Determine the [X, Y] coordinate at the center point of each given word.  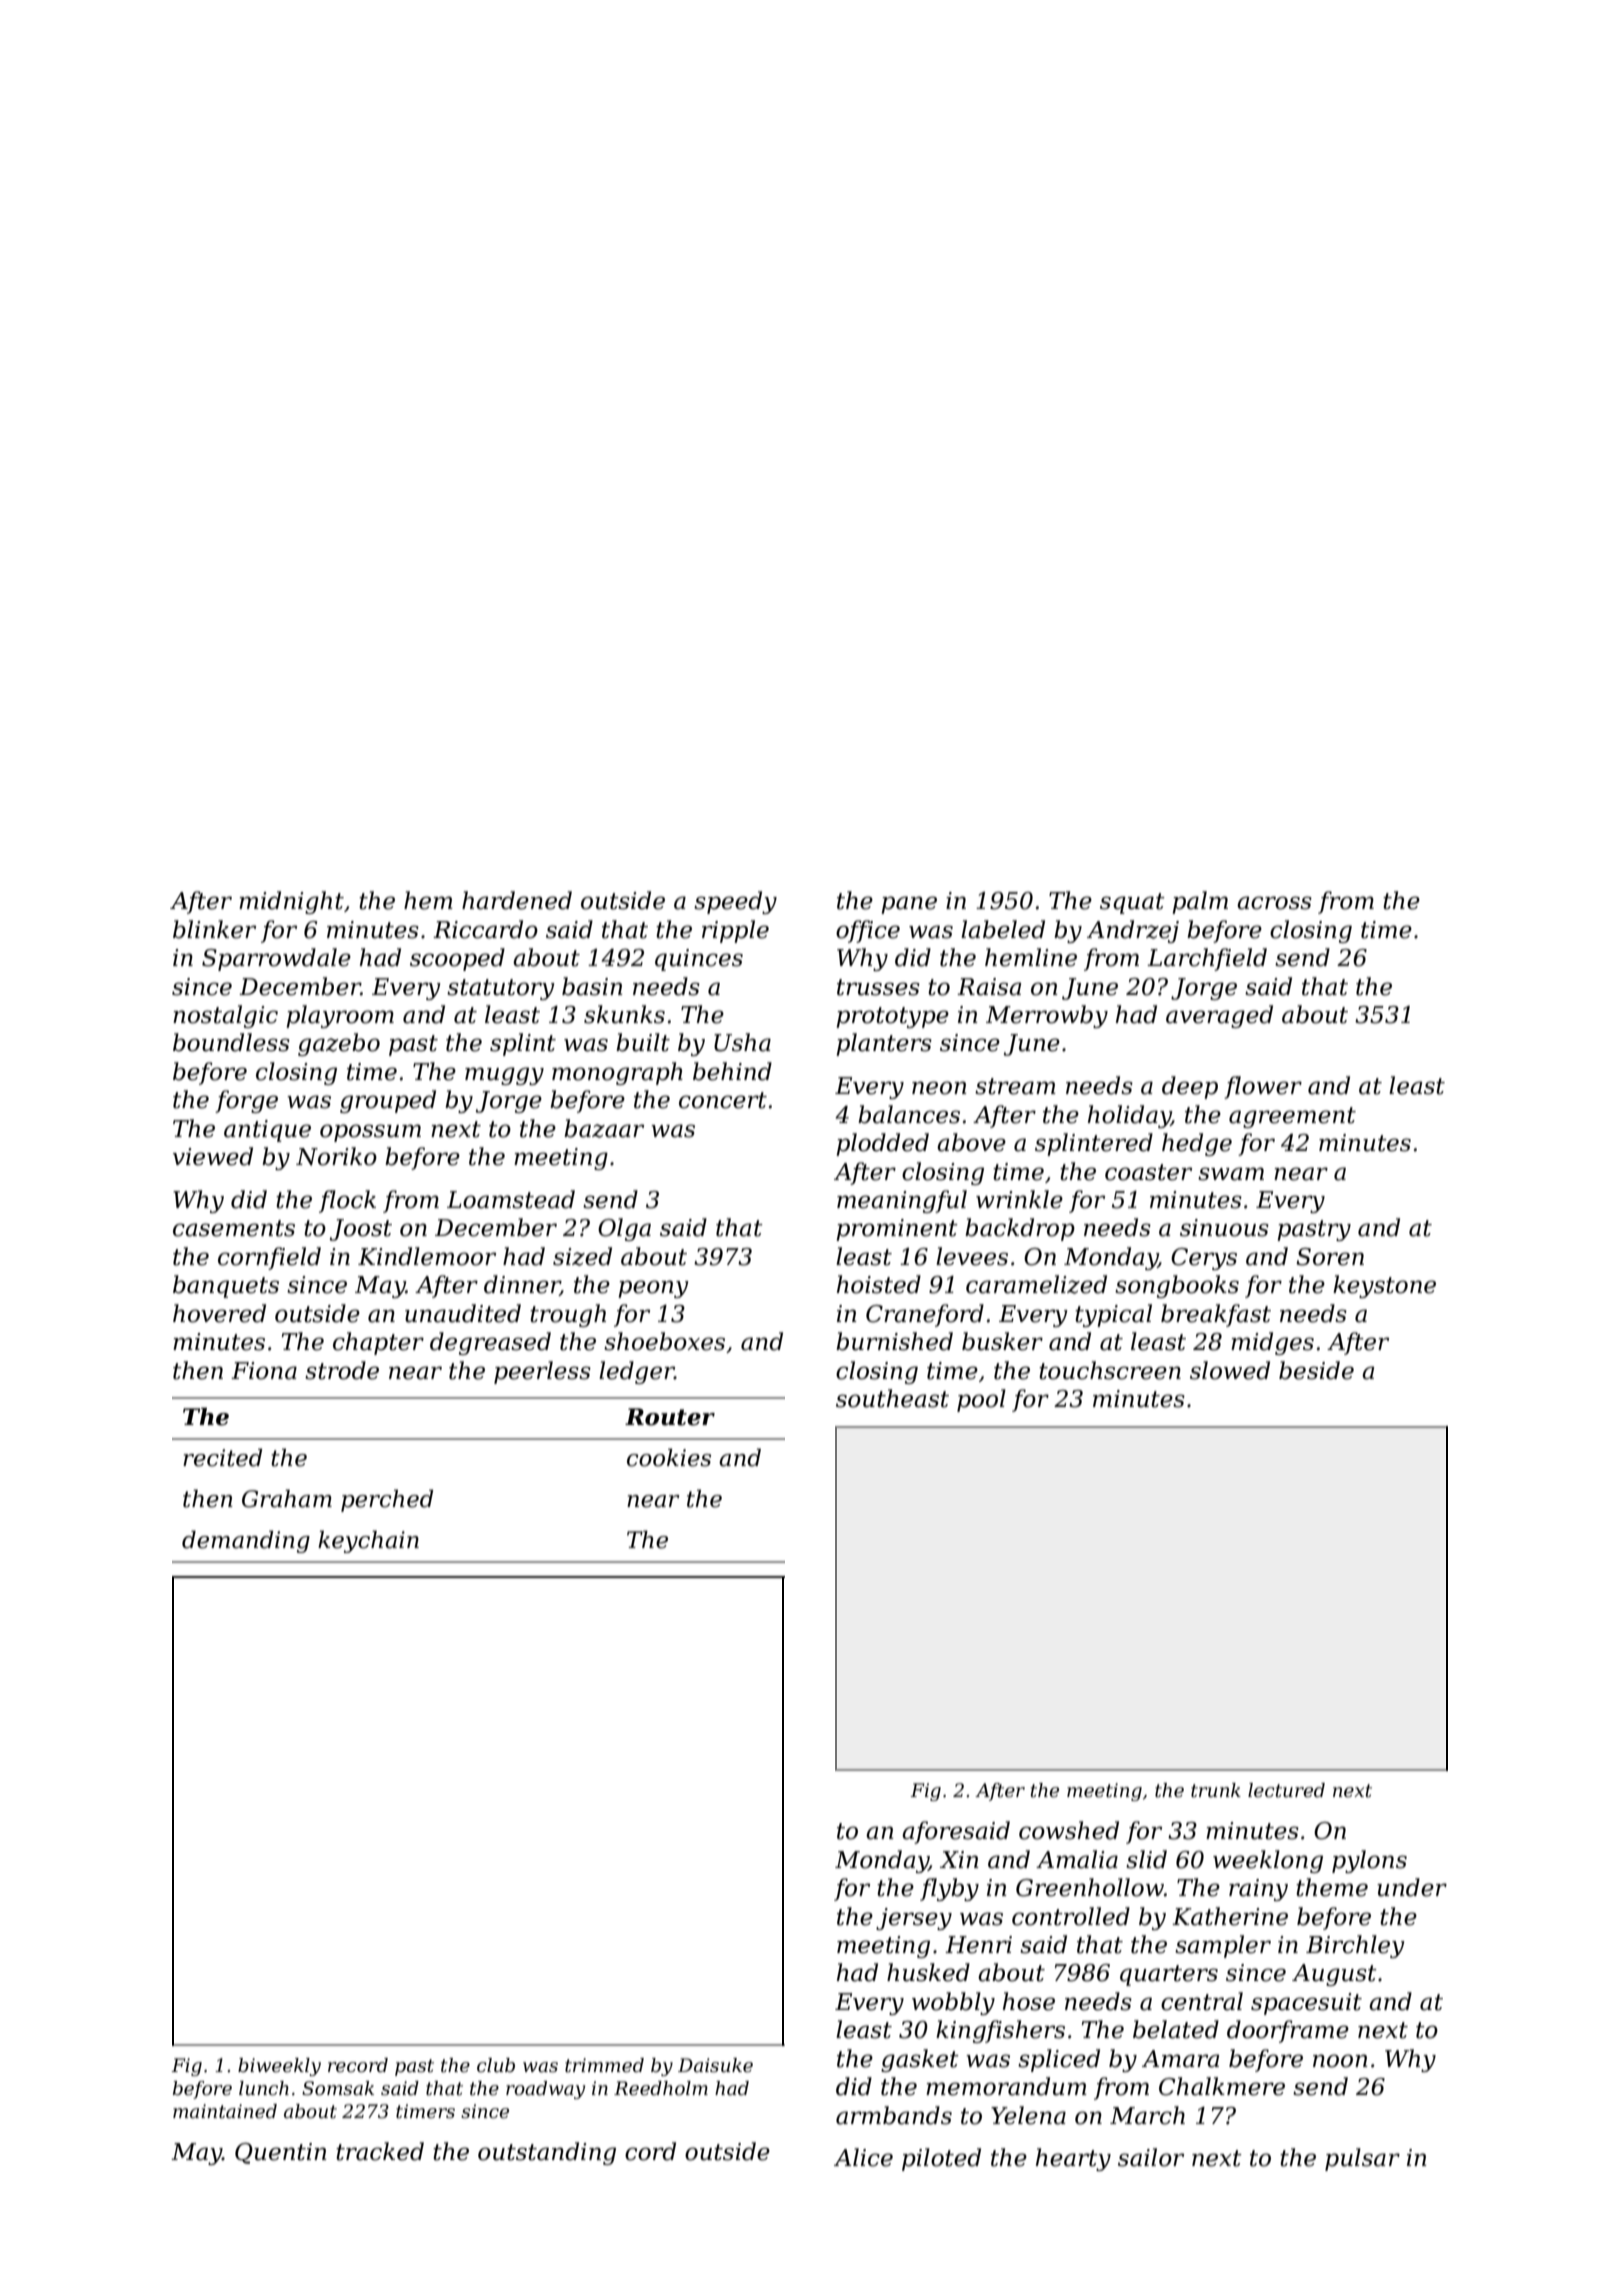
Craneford [925, 1315]
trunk [1216, 1790]
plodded [882, 1144]
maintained [225, 2111]
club [496, 2065]
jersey [914, 1919]
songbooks [1177, 1286]
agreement [1292, 1117]
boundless [231, 1042]
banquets [226, 1286]
